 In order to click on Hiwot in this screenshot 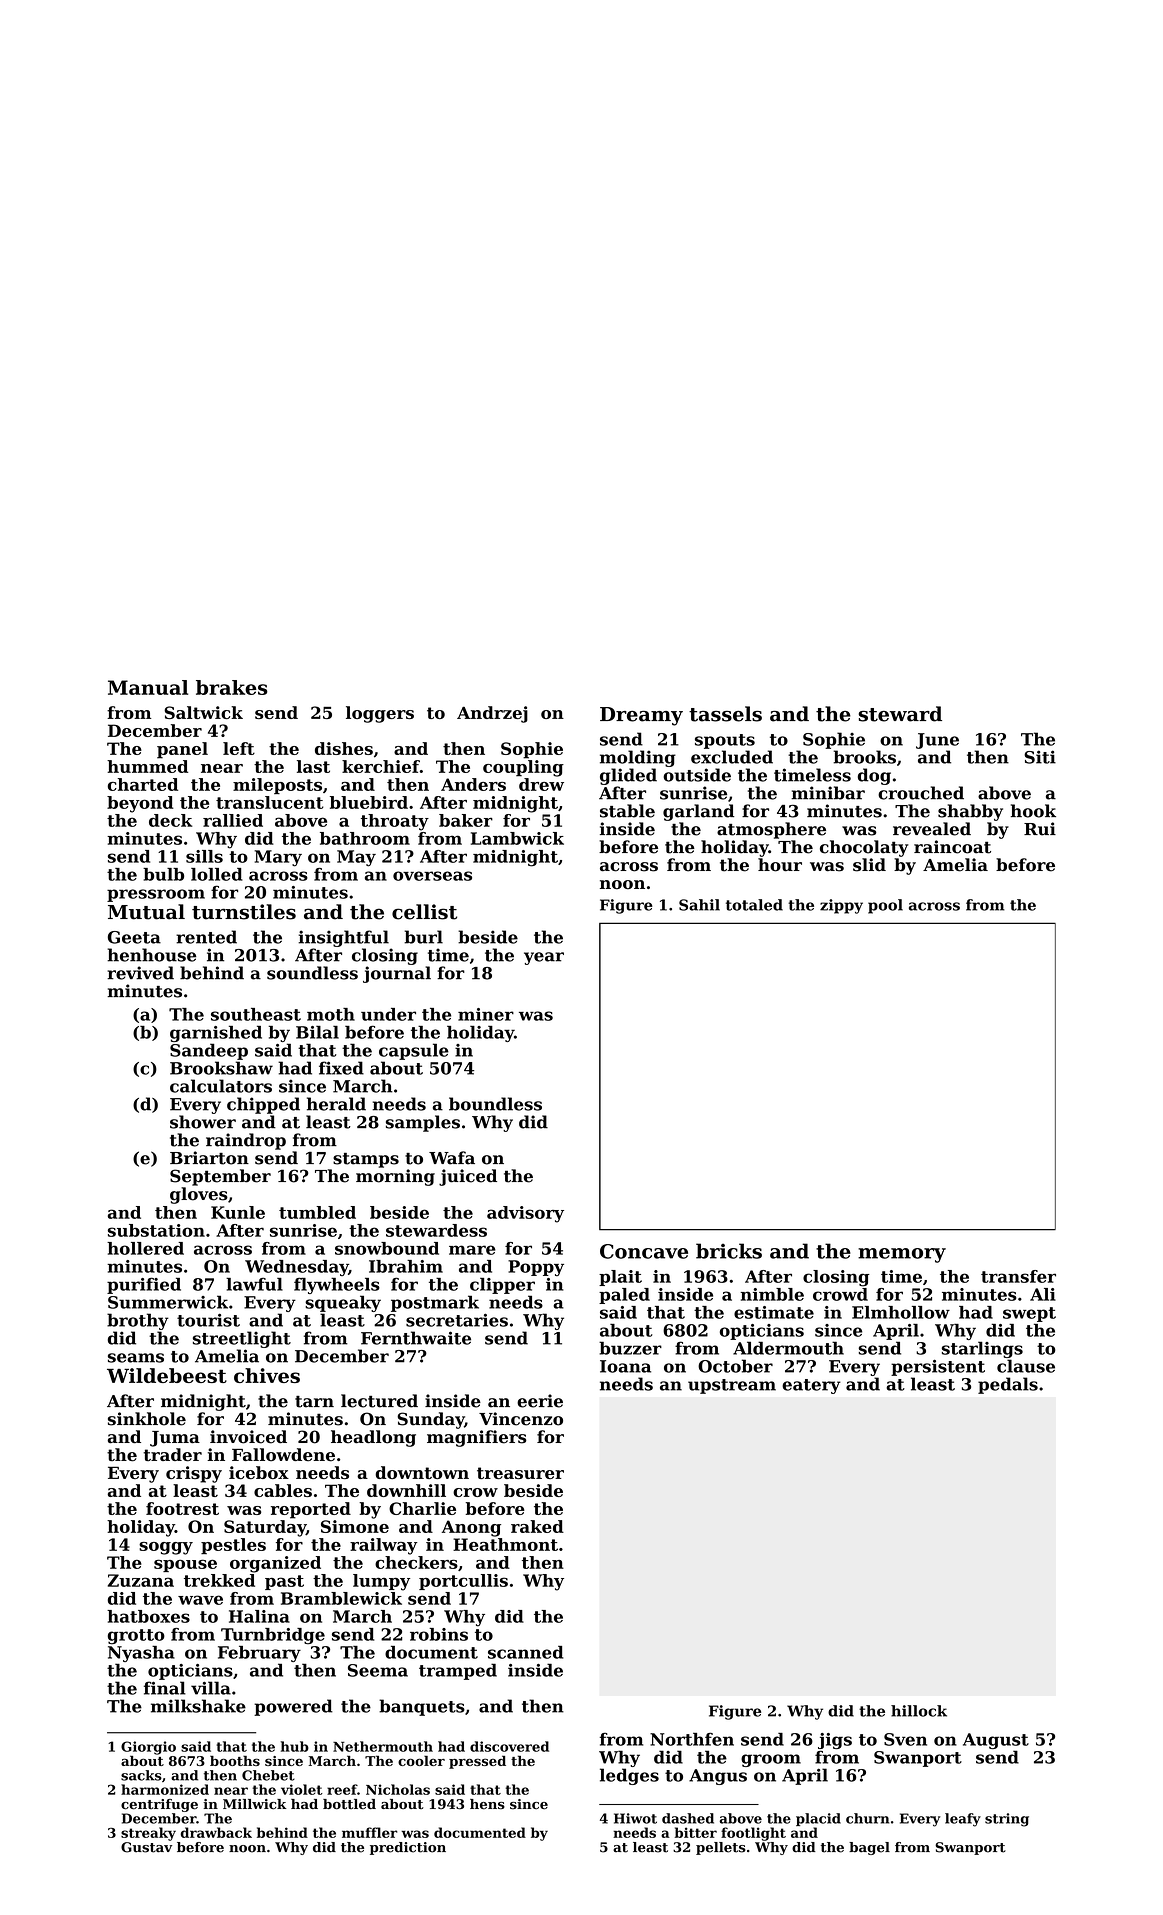, I will do `click(635, 1818)`.
